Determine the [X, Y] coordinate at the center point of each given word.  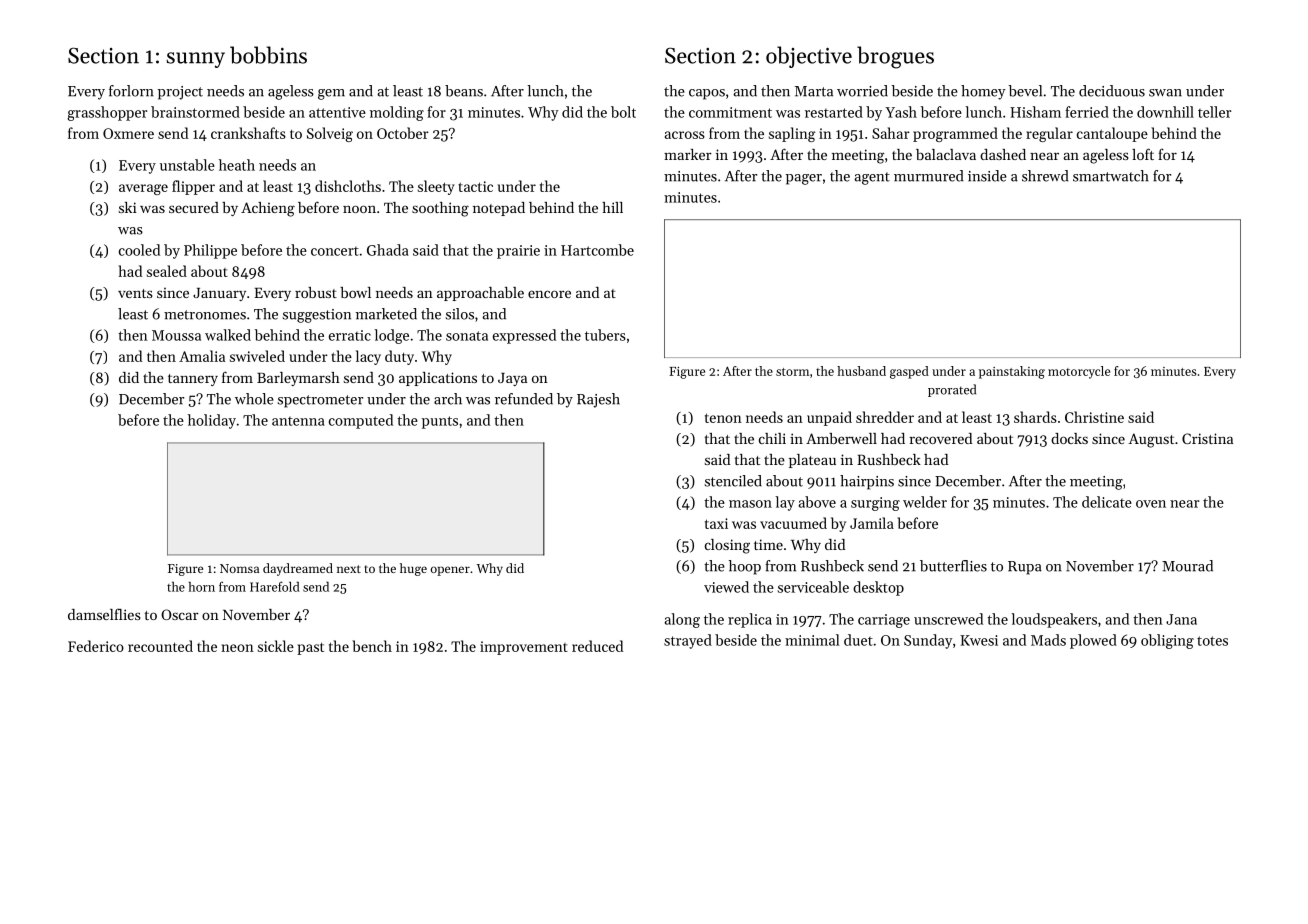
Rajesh [598, 400]
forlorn [131, 91]
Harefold [275, 586]
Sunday [928, 641]
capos [707, 94]
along [682, 620]
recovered [940, 438]
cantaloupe [1112, 134]
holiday [212, 421]
